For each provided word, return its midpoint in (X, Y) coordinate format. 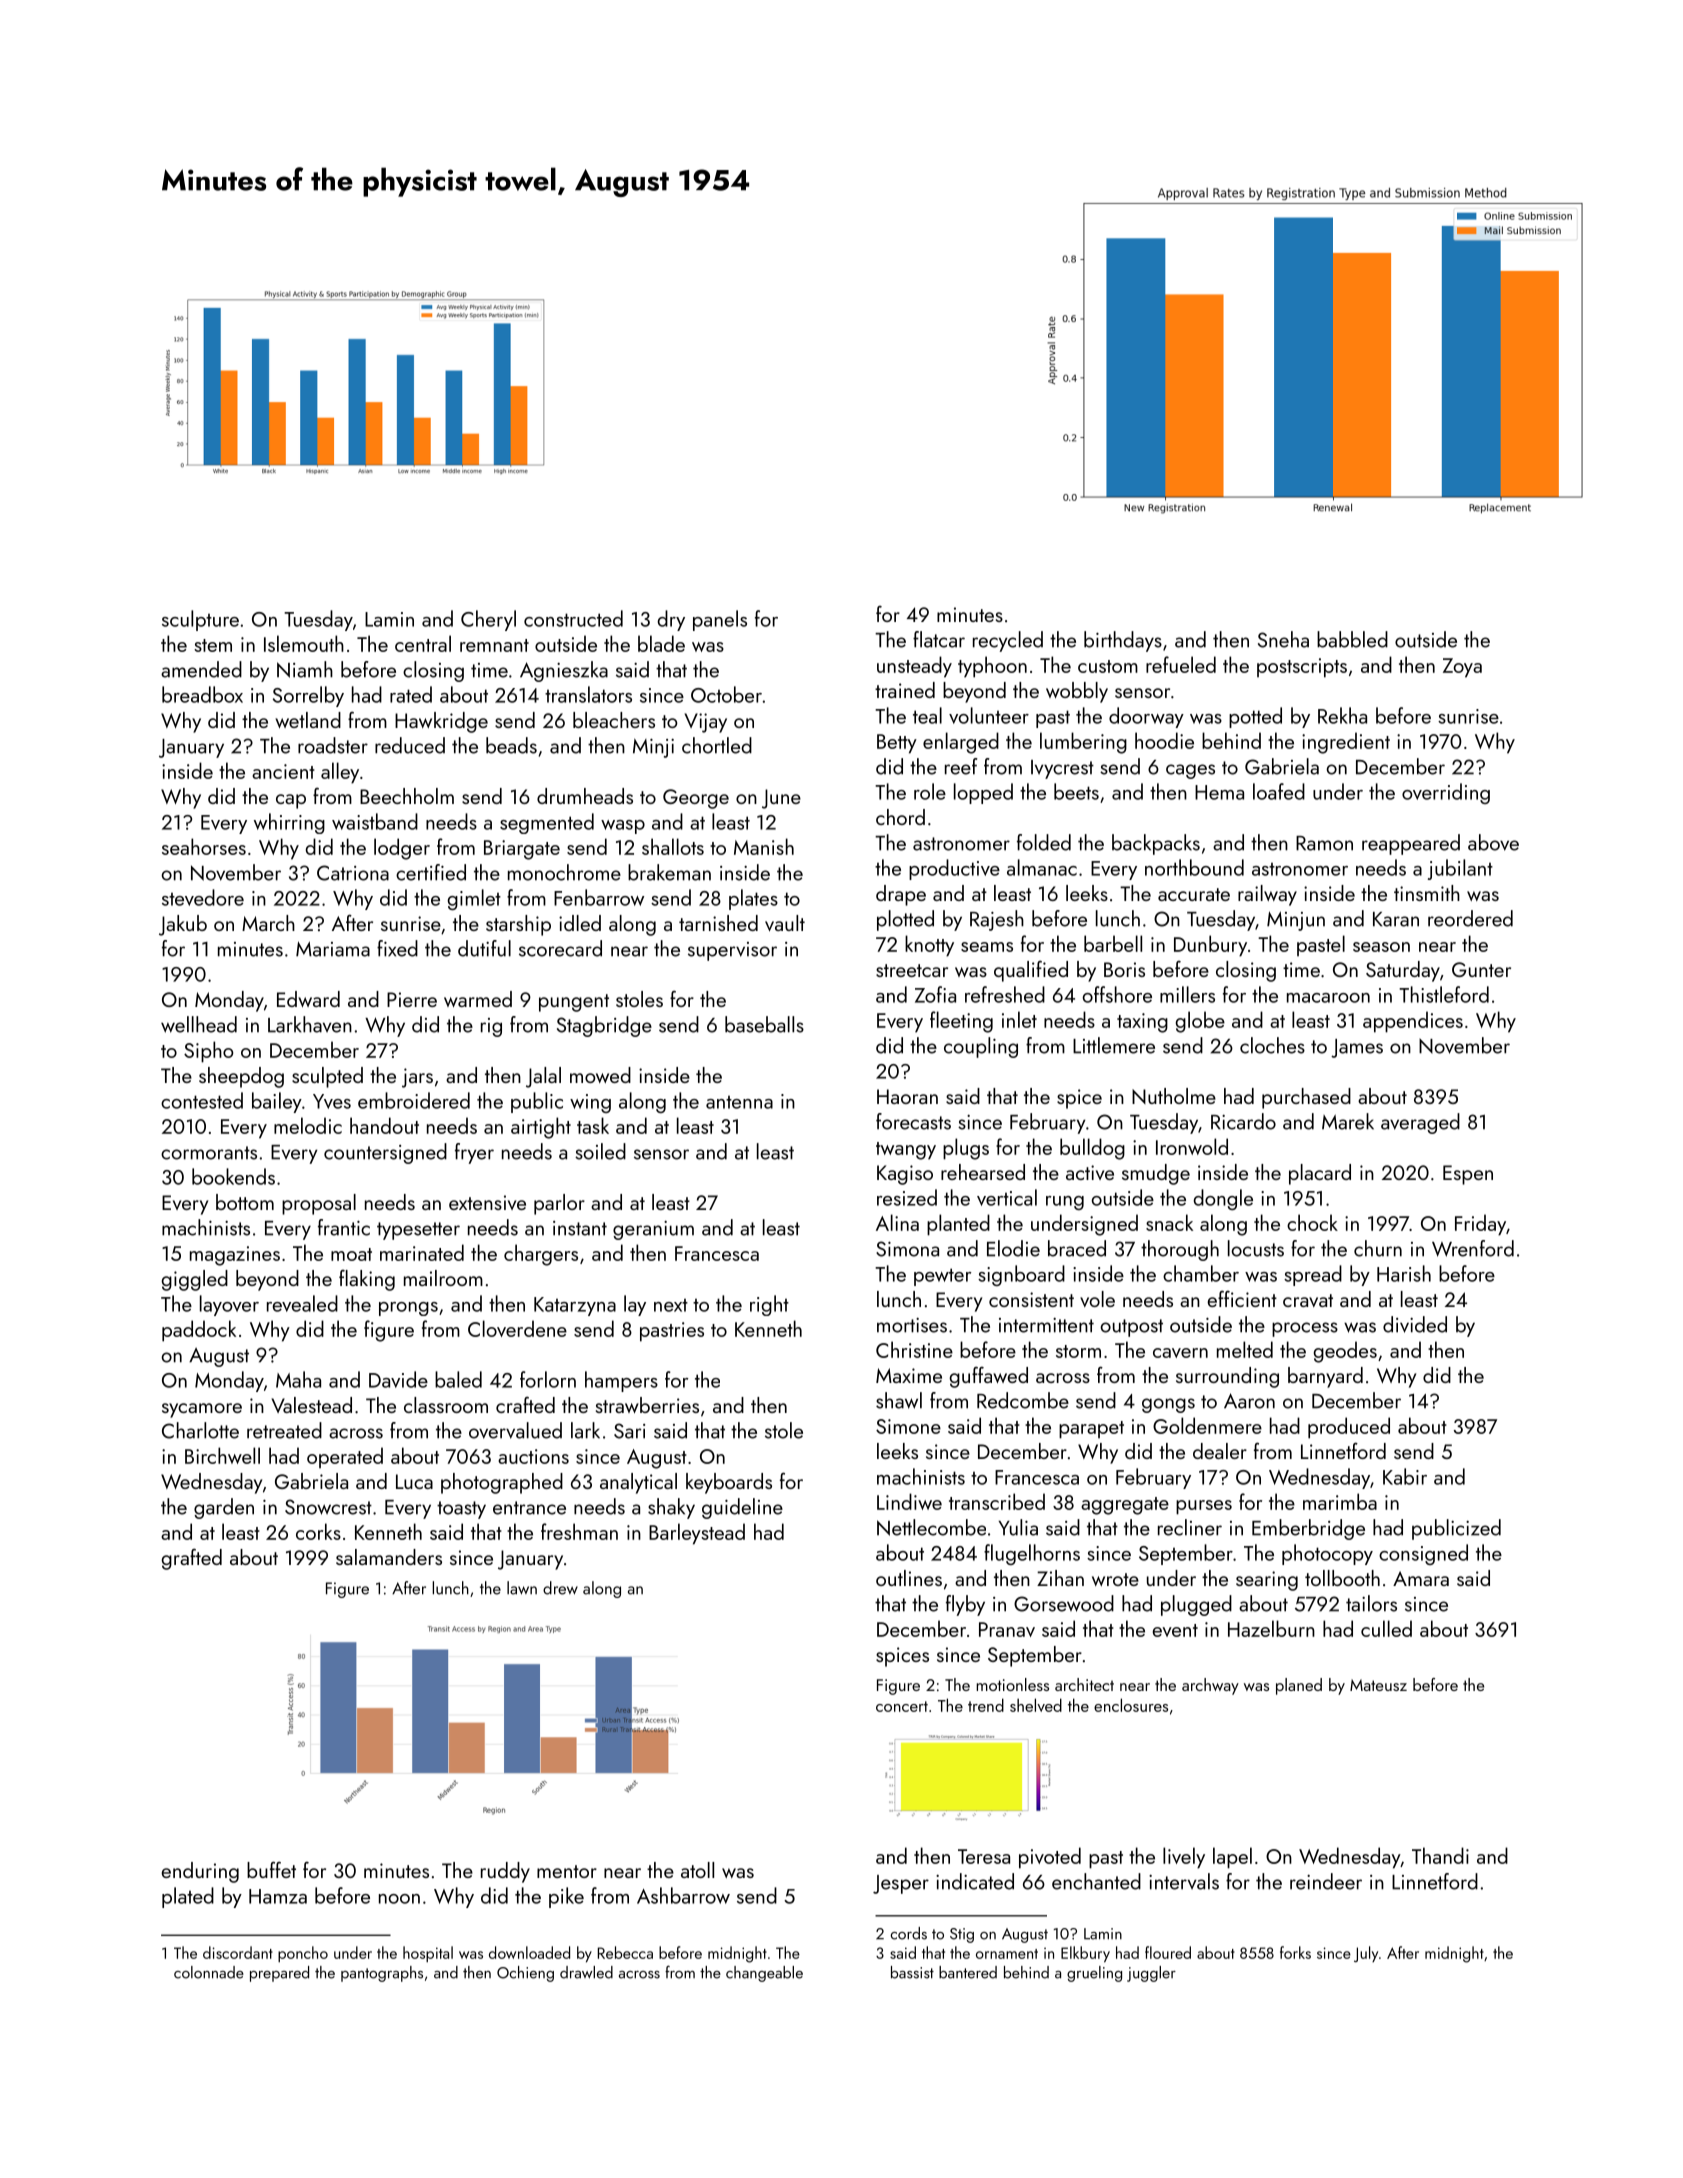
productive (954, 869)
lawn (522, 1588)
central (423, 643)
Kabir (1405, 1476)
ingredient (1346, 743)
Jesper (901, 1884)
